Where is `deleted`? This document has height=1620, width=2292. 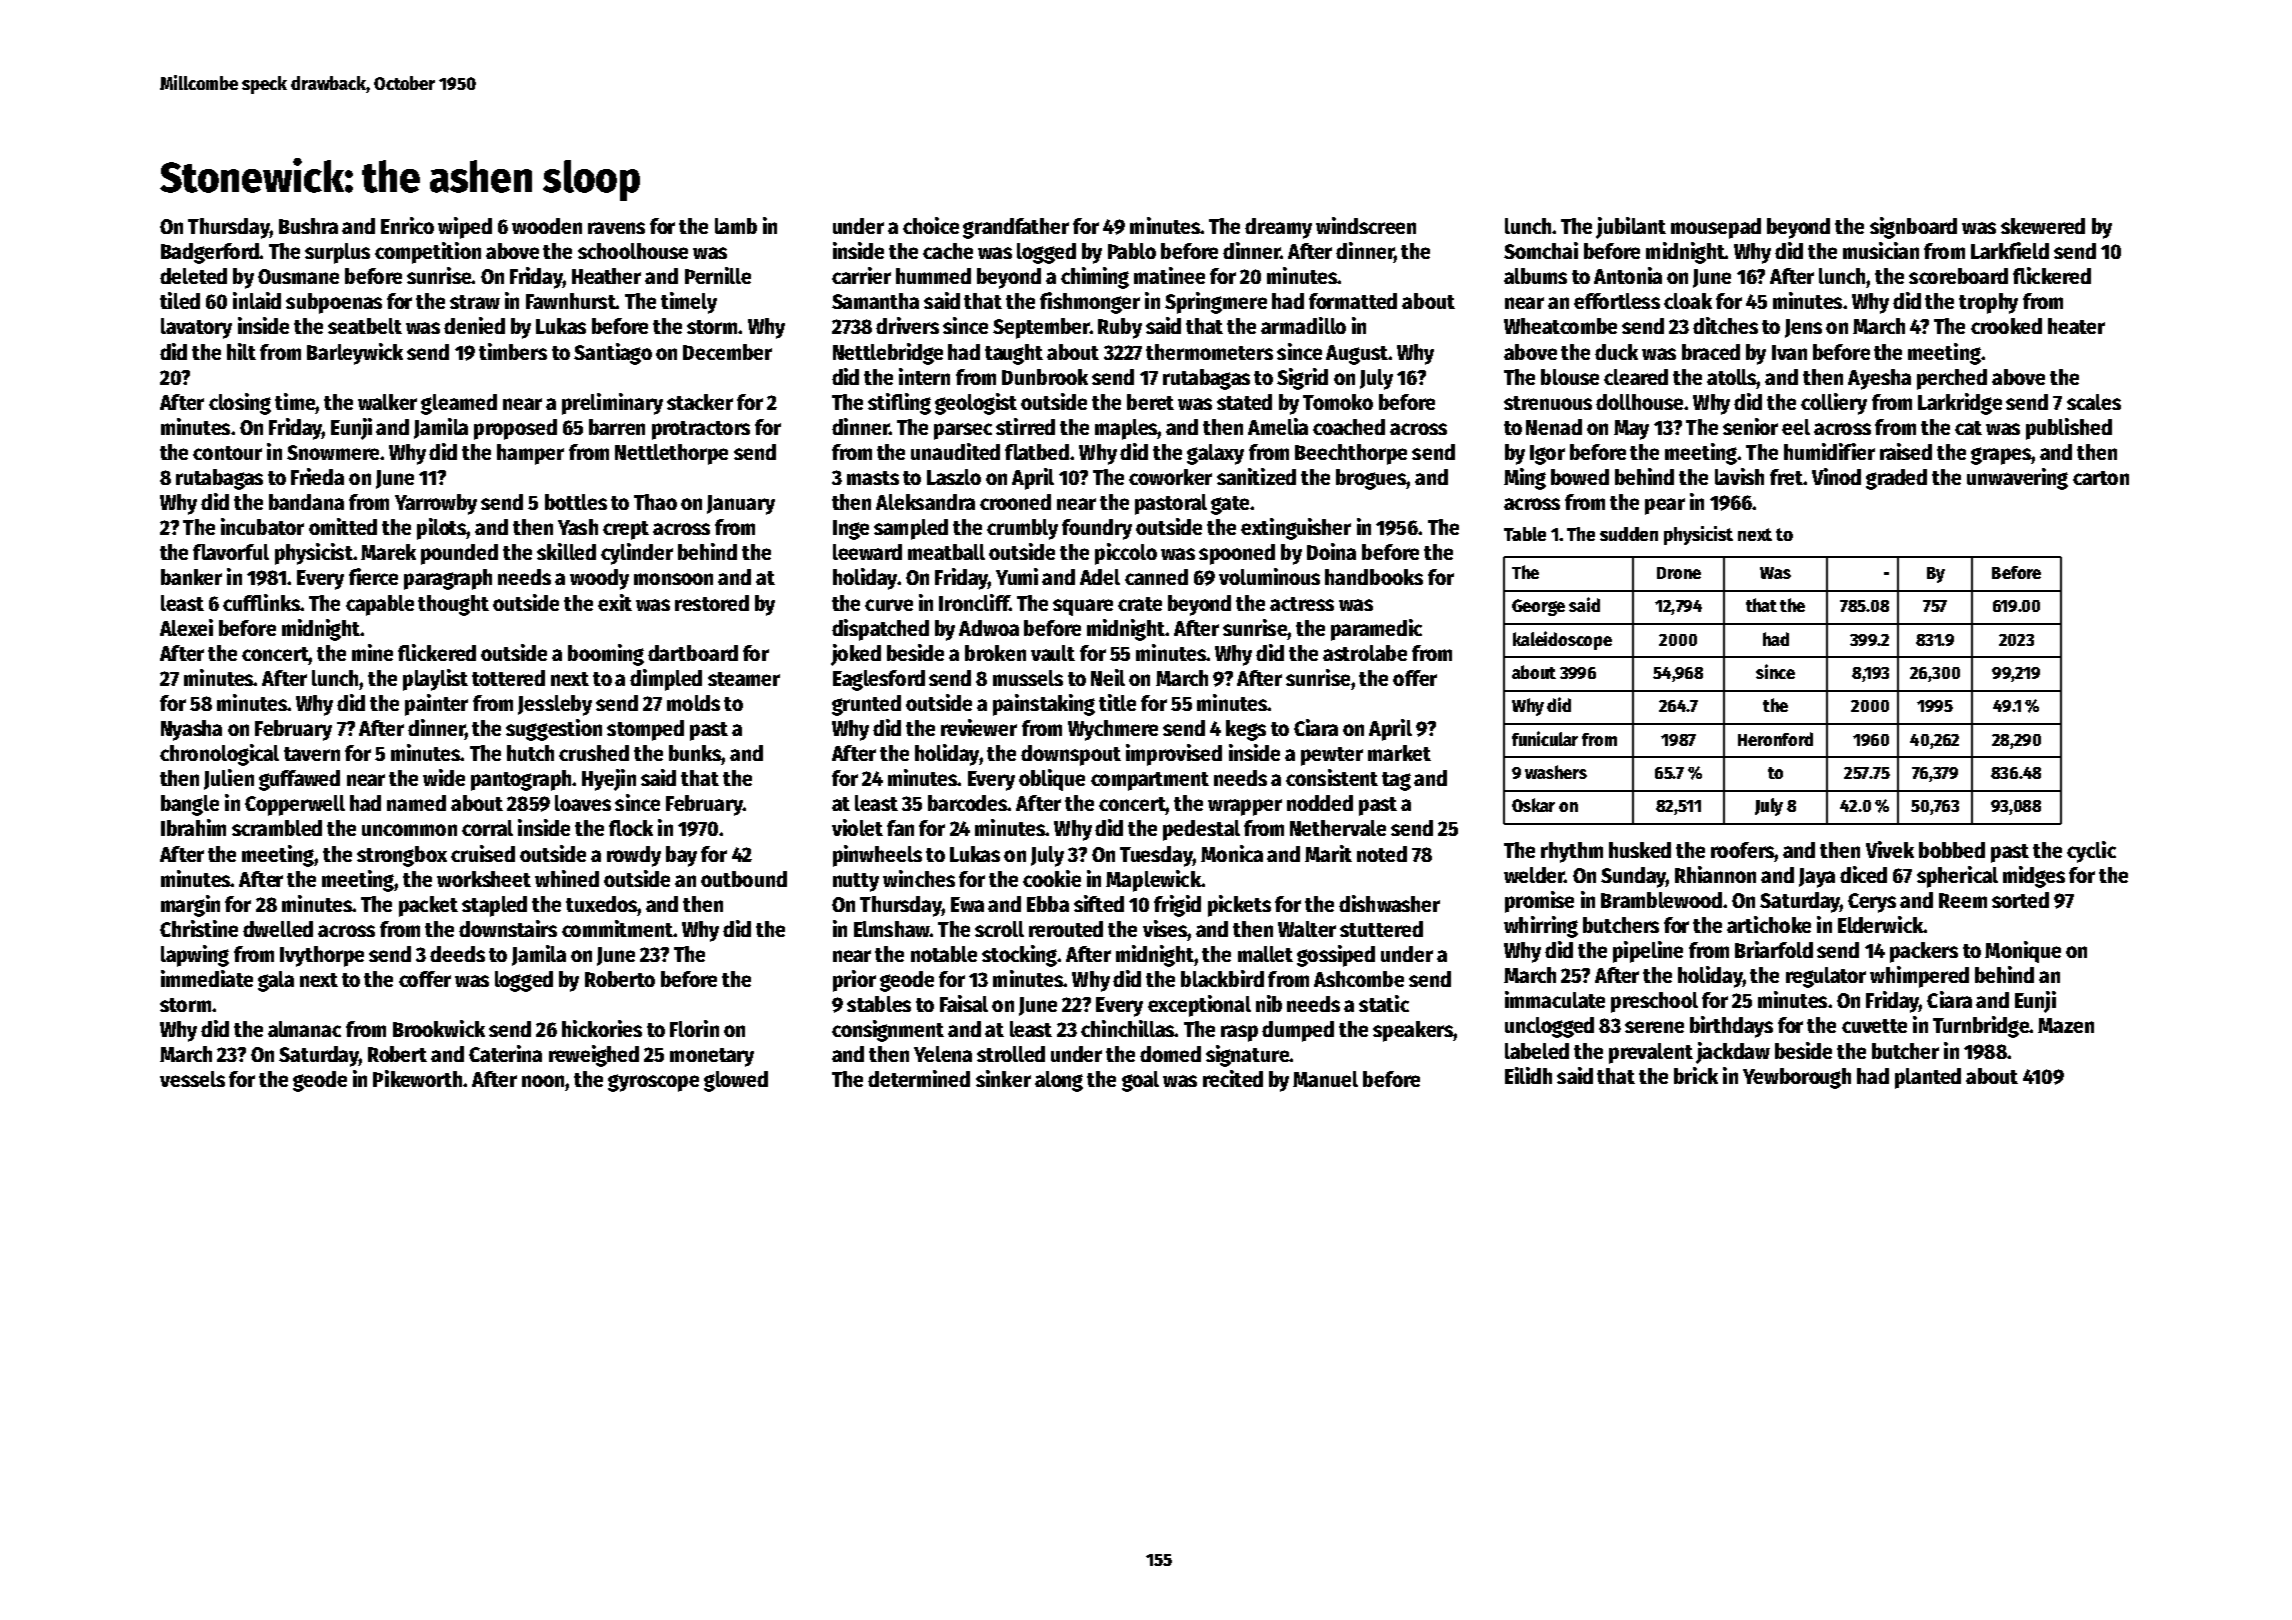
deleted is located at coordinates (193, 276).
